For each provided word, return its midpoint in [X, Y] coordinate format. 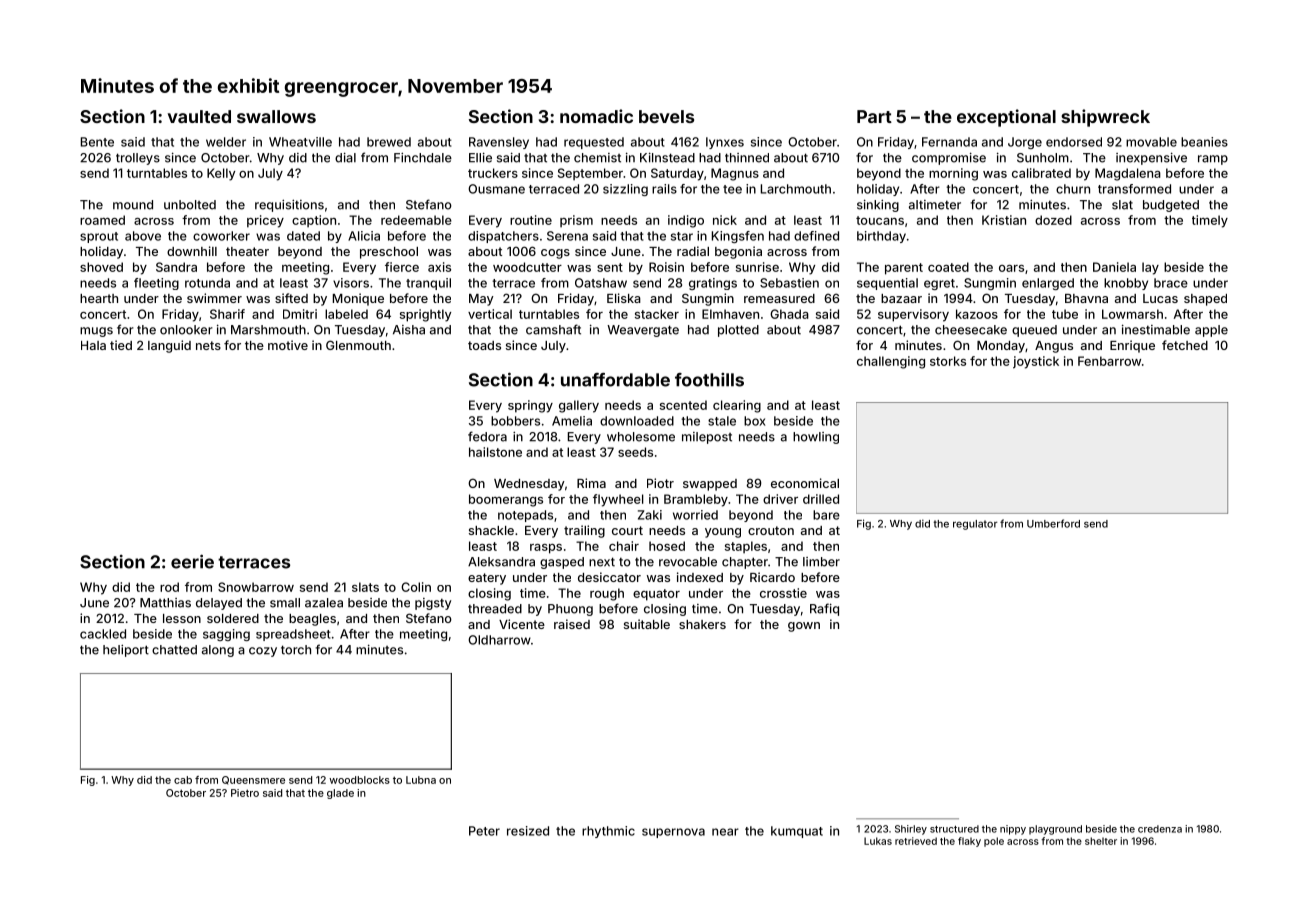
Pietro [245, 793]
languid [169, 346]
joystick [1036, 362]
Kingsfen [738, 237]
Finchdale [423, 158]
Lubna [421, 780]
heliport [126, 651]
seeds [635, 452]
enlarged [1048, 284]
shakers [702, 624]
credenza [1160, 829]
